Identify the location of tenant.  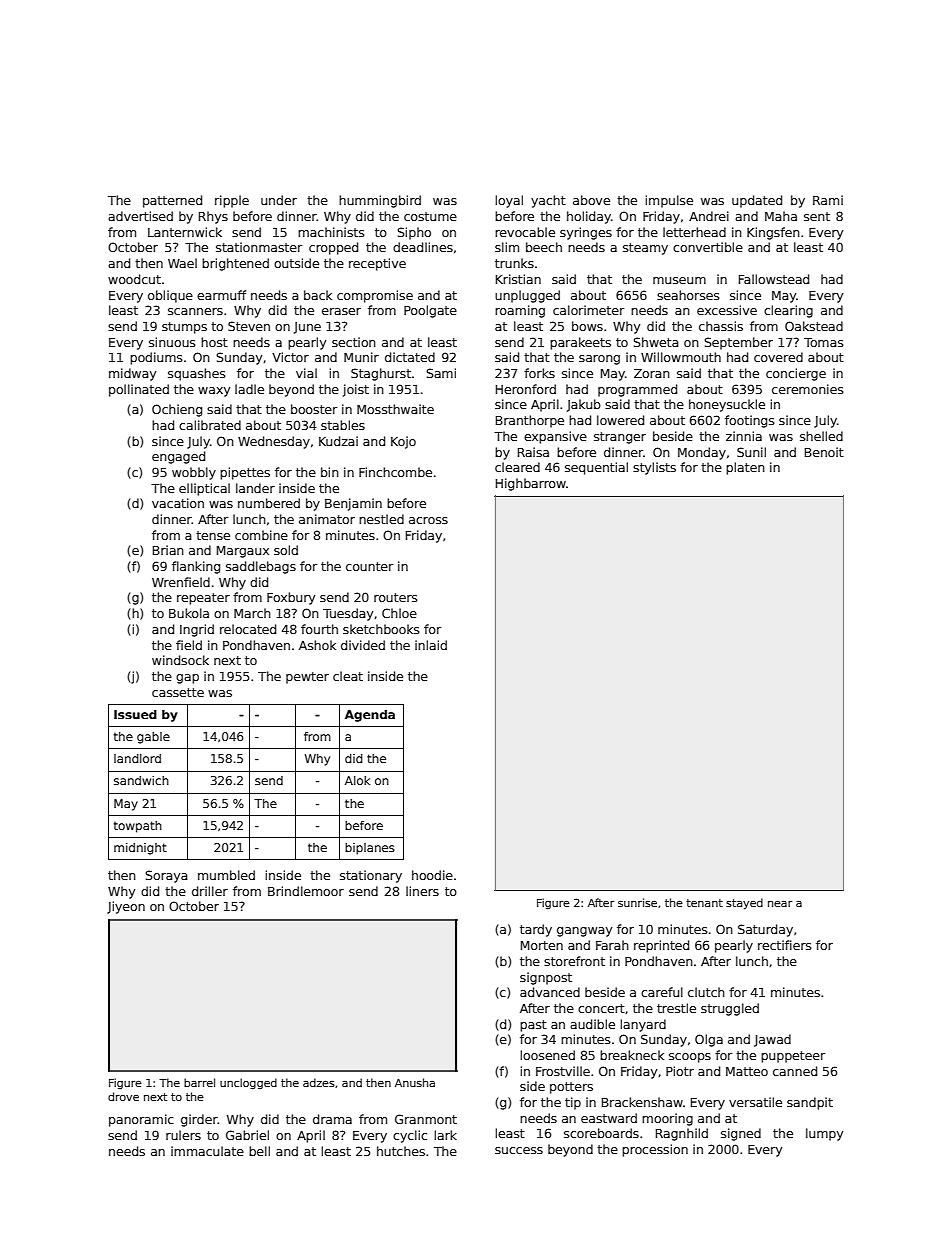
(704, 903).
